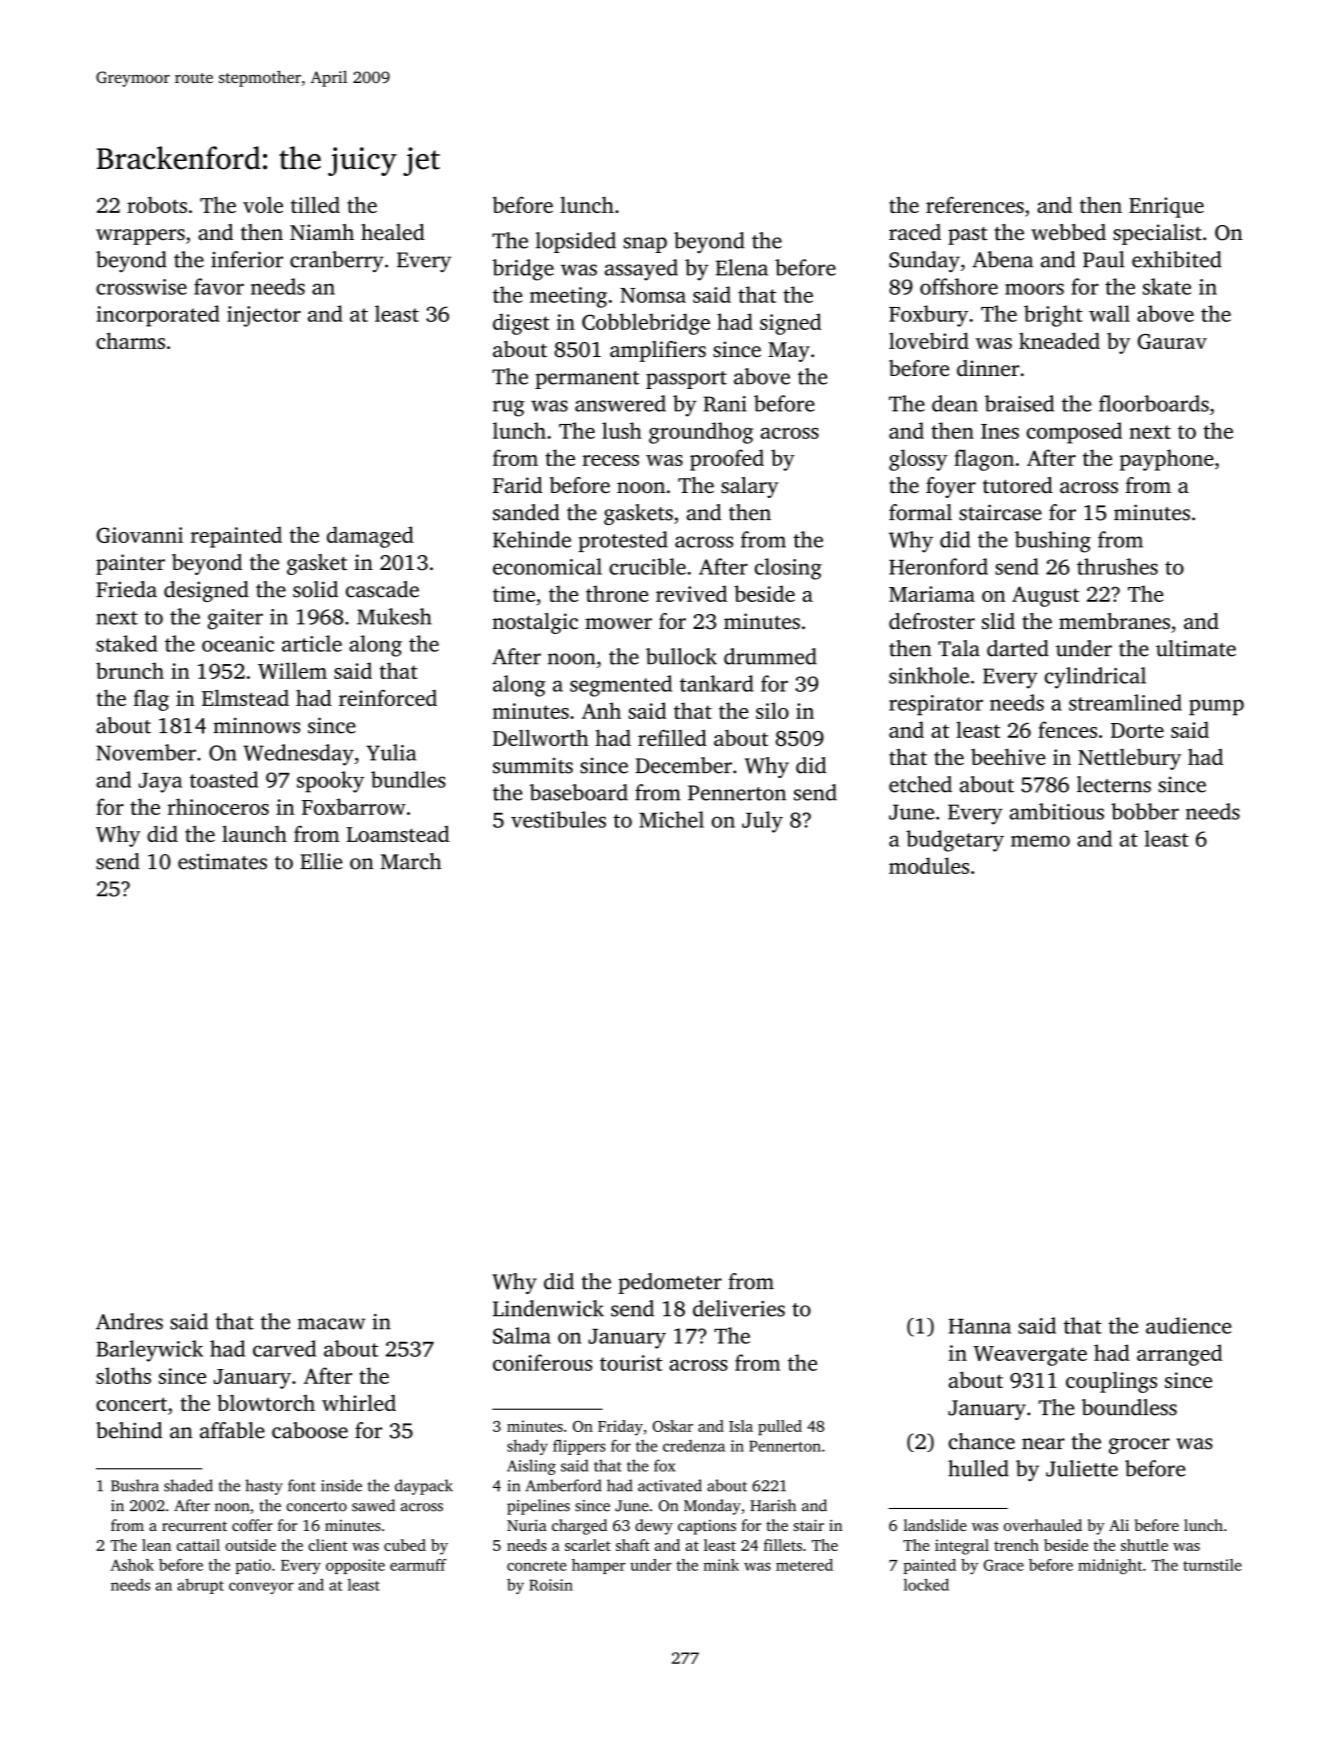  Describe the element at coordinates (725, 404) in the screenshot. I see `Rani` at that location.
